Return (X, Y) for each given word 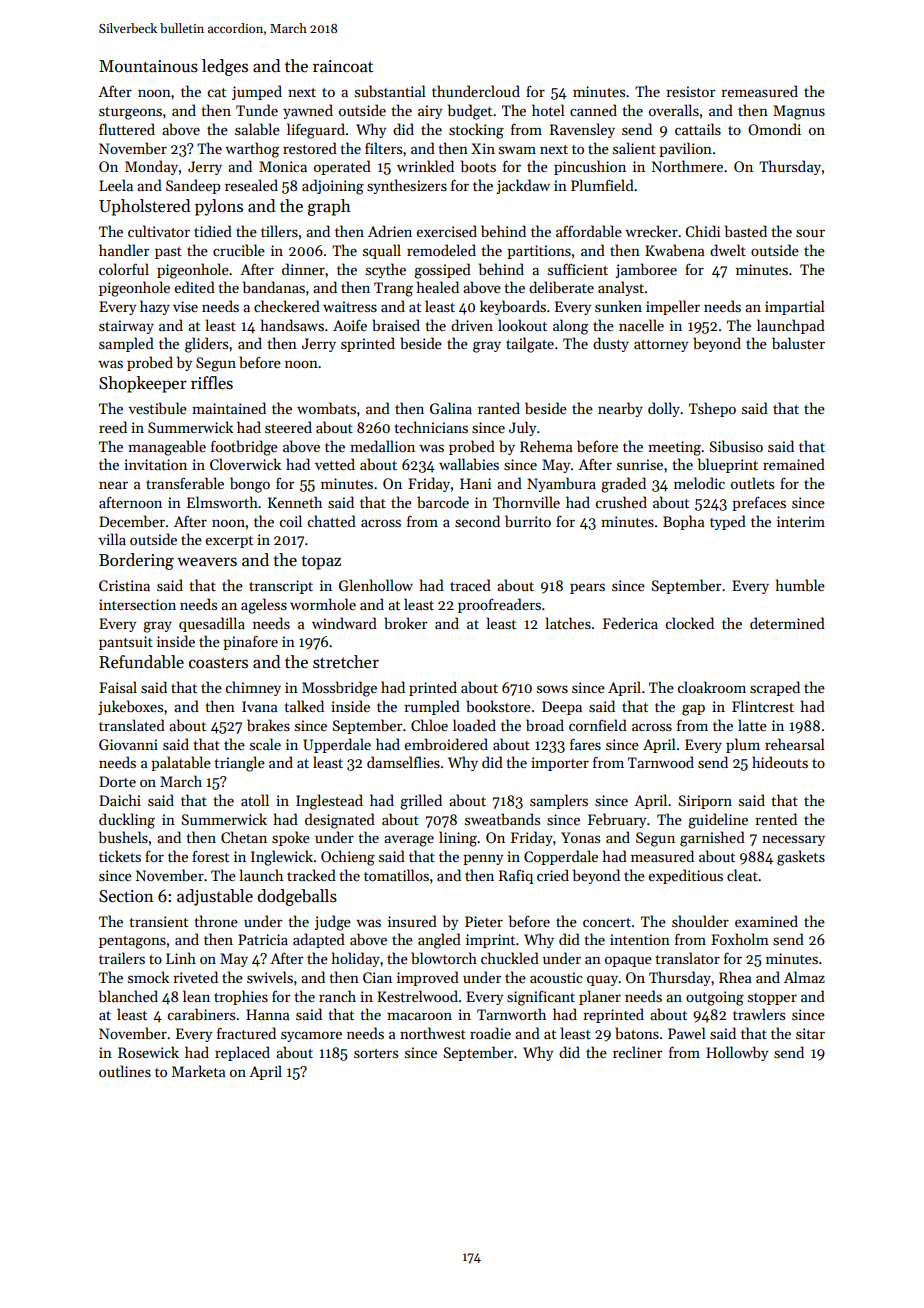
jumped (257, 92)
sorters (376, 1053)
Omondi (774, 129)
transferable (185, 483)
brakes (268, 725)
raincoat (343, 66)
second (477, 521)
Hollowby (737, 1053)
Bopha (684, 522)
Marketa (199, 1071)
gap (693, 710)
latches (568, 623)
